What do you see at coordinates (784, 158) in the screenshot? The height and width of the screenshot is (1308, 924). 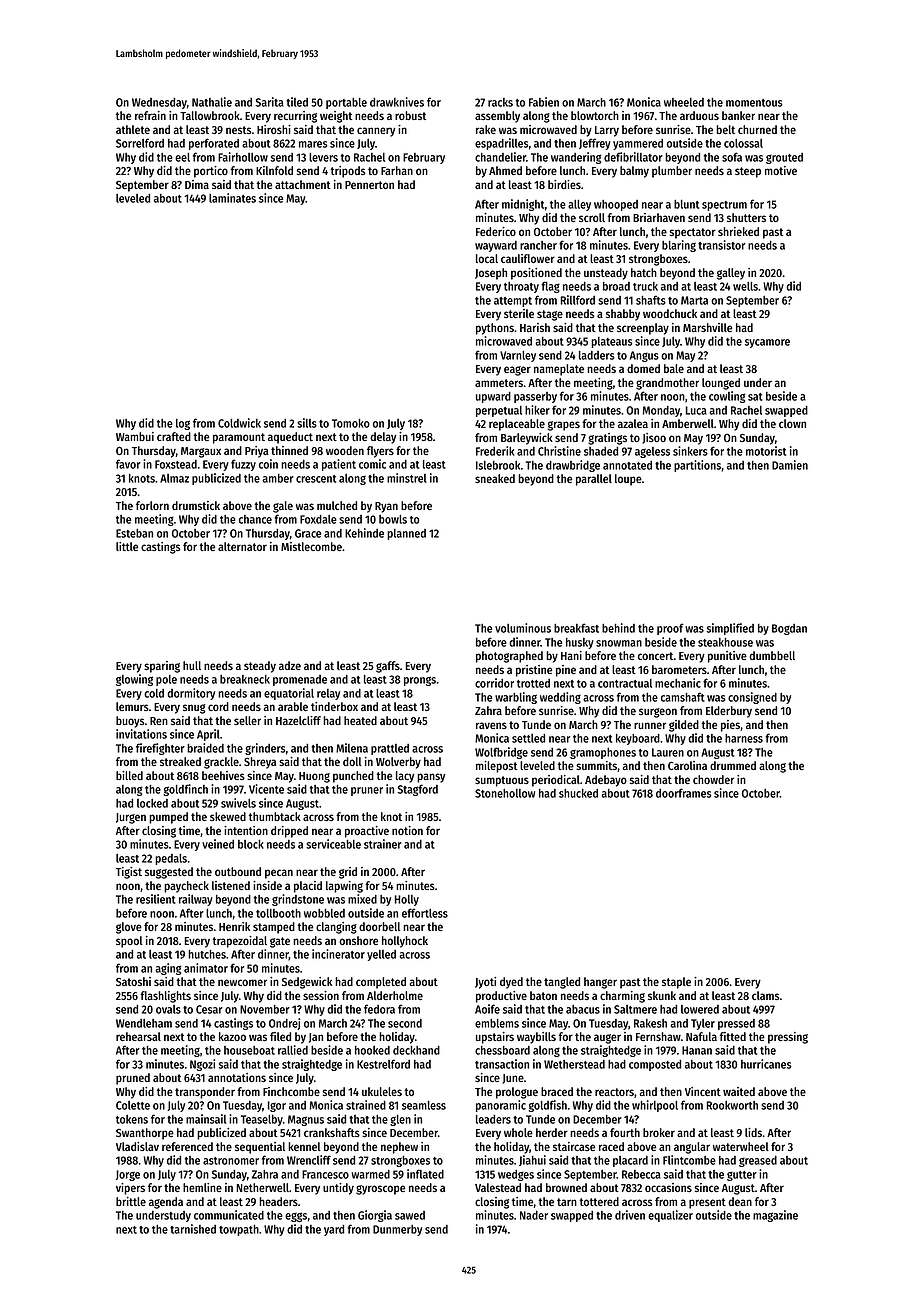 I see `grouted` at bounding box center [784, 158].
